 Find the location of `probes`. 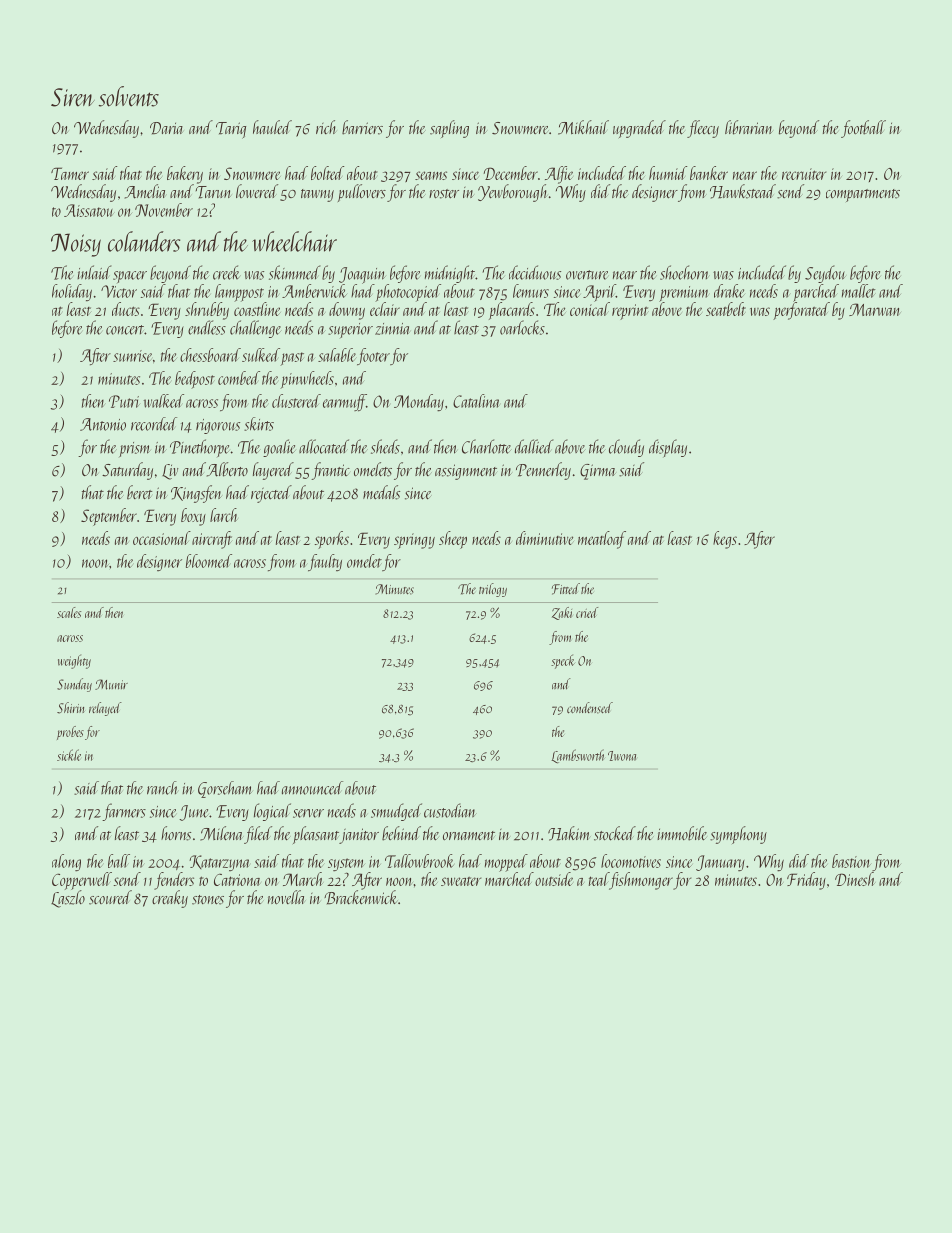

probes is located at coordinates (70, 733).
